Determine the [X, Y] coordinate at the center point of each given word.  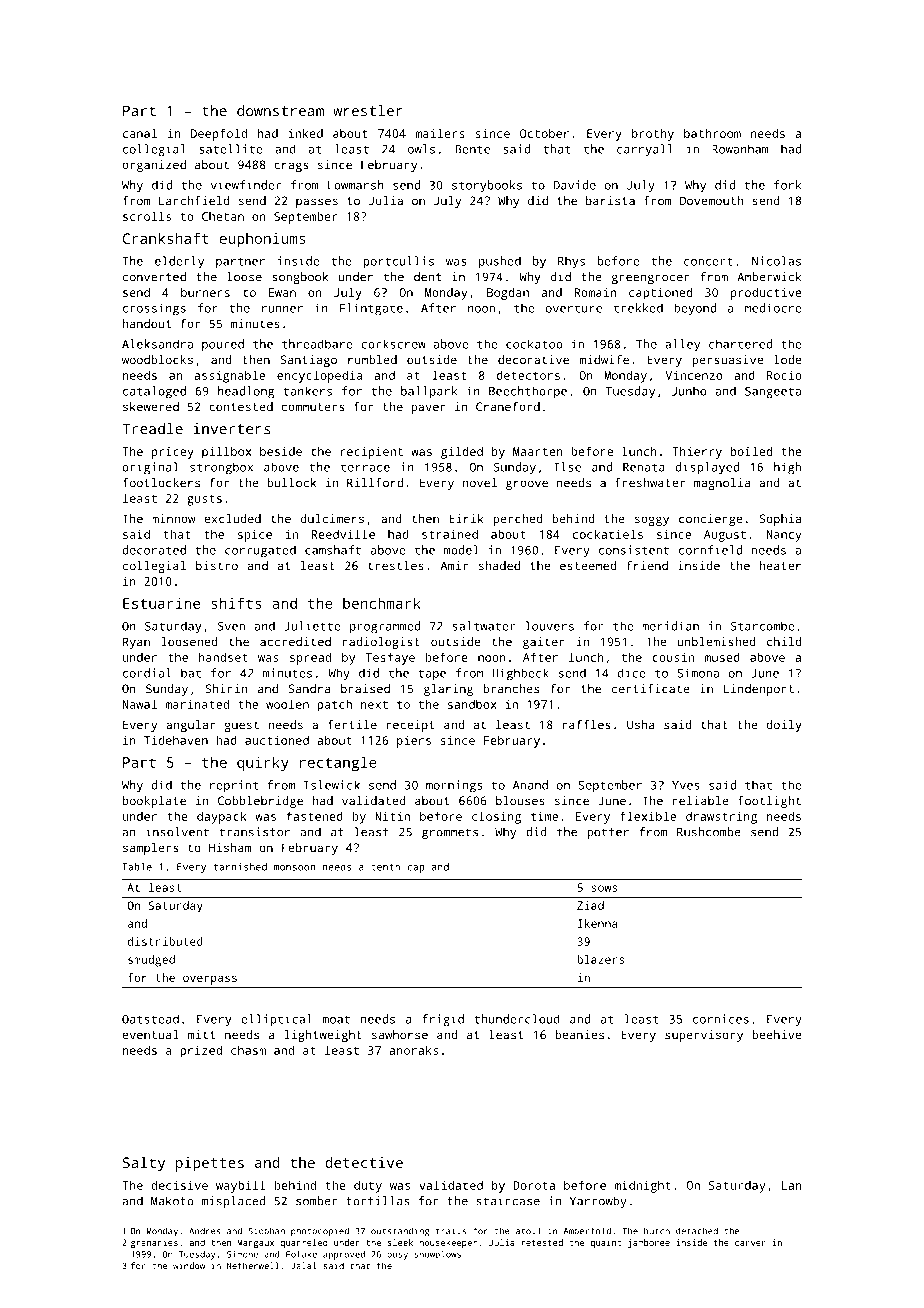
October [544, 133]
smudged [151, 961]
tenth [385, 867]
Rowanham [740, 149]
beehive [777, 1034]
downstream [280, 111]
